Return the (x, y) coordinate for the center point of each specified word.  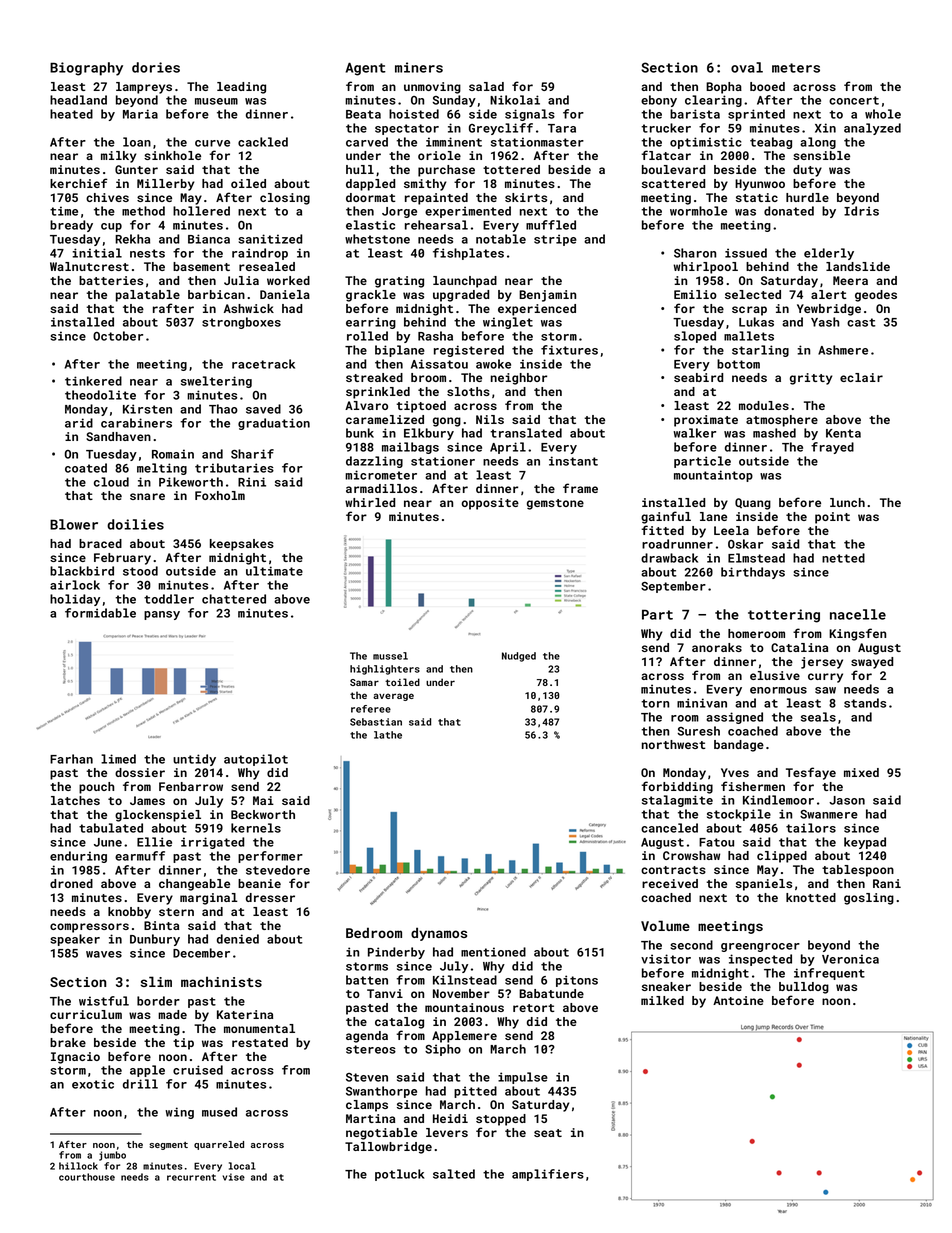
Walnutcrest (89, 266)
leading (241, 88)
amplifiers (548, 1175)
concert (854, 100)
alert (829, 294)
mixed (861, 772)
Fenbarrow (191, 786)
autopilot (256, 760)
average (393, 697)
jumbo (112, 1156)
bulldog (804, 988)
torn (655, 703)
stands (865, 703)
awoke (493, 364)
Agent (366, 69)
